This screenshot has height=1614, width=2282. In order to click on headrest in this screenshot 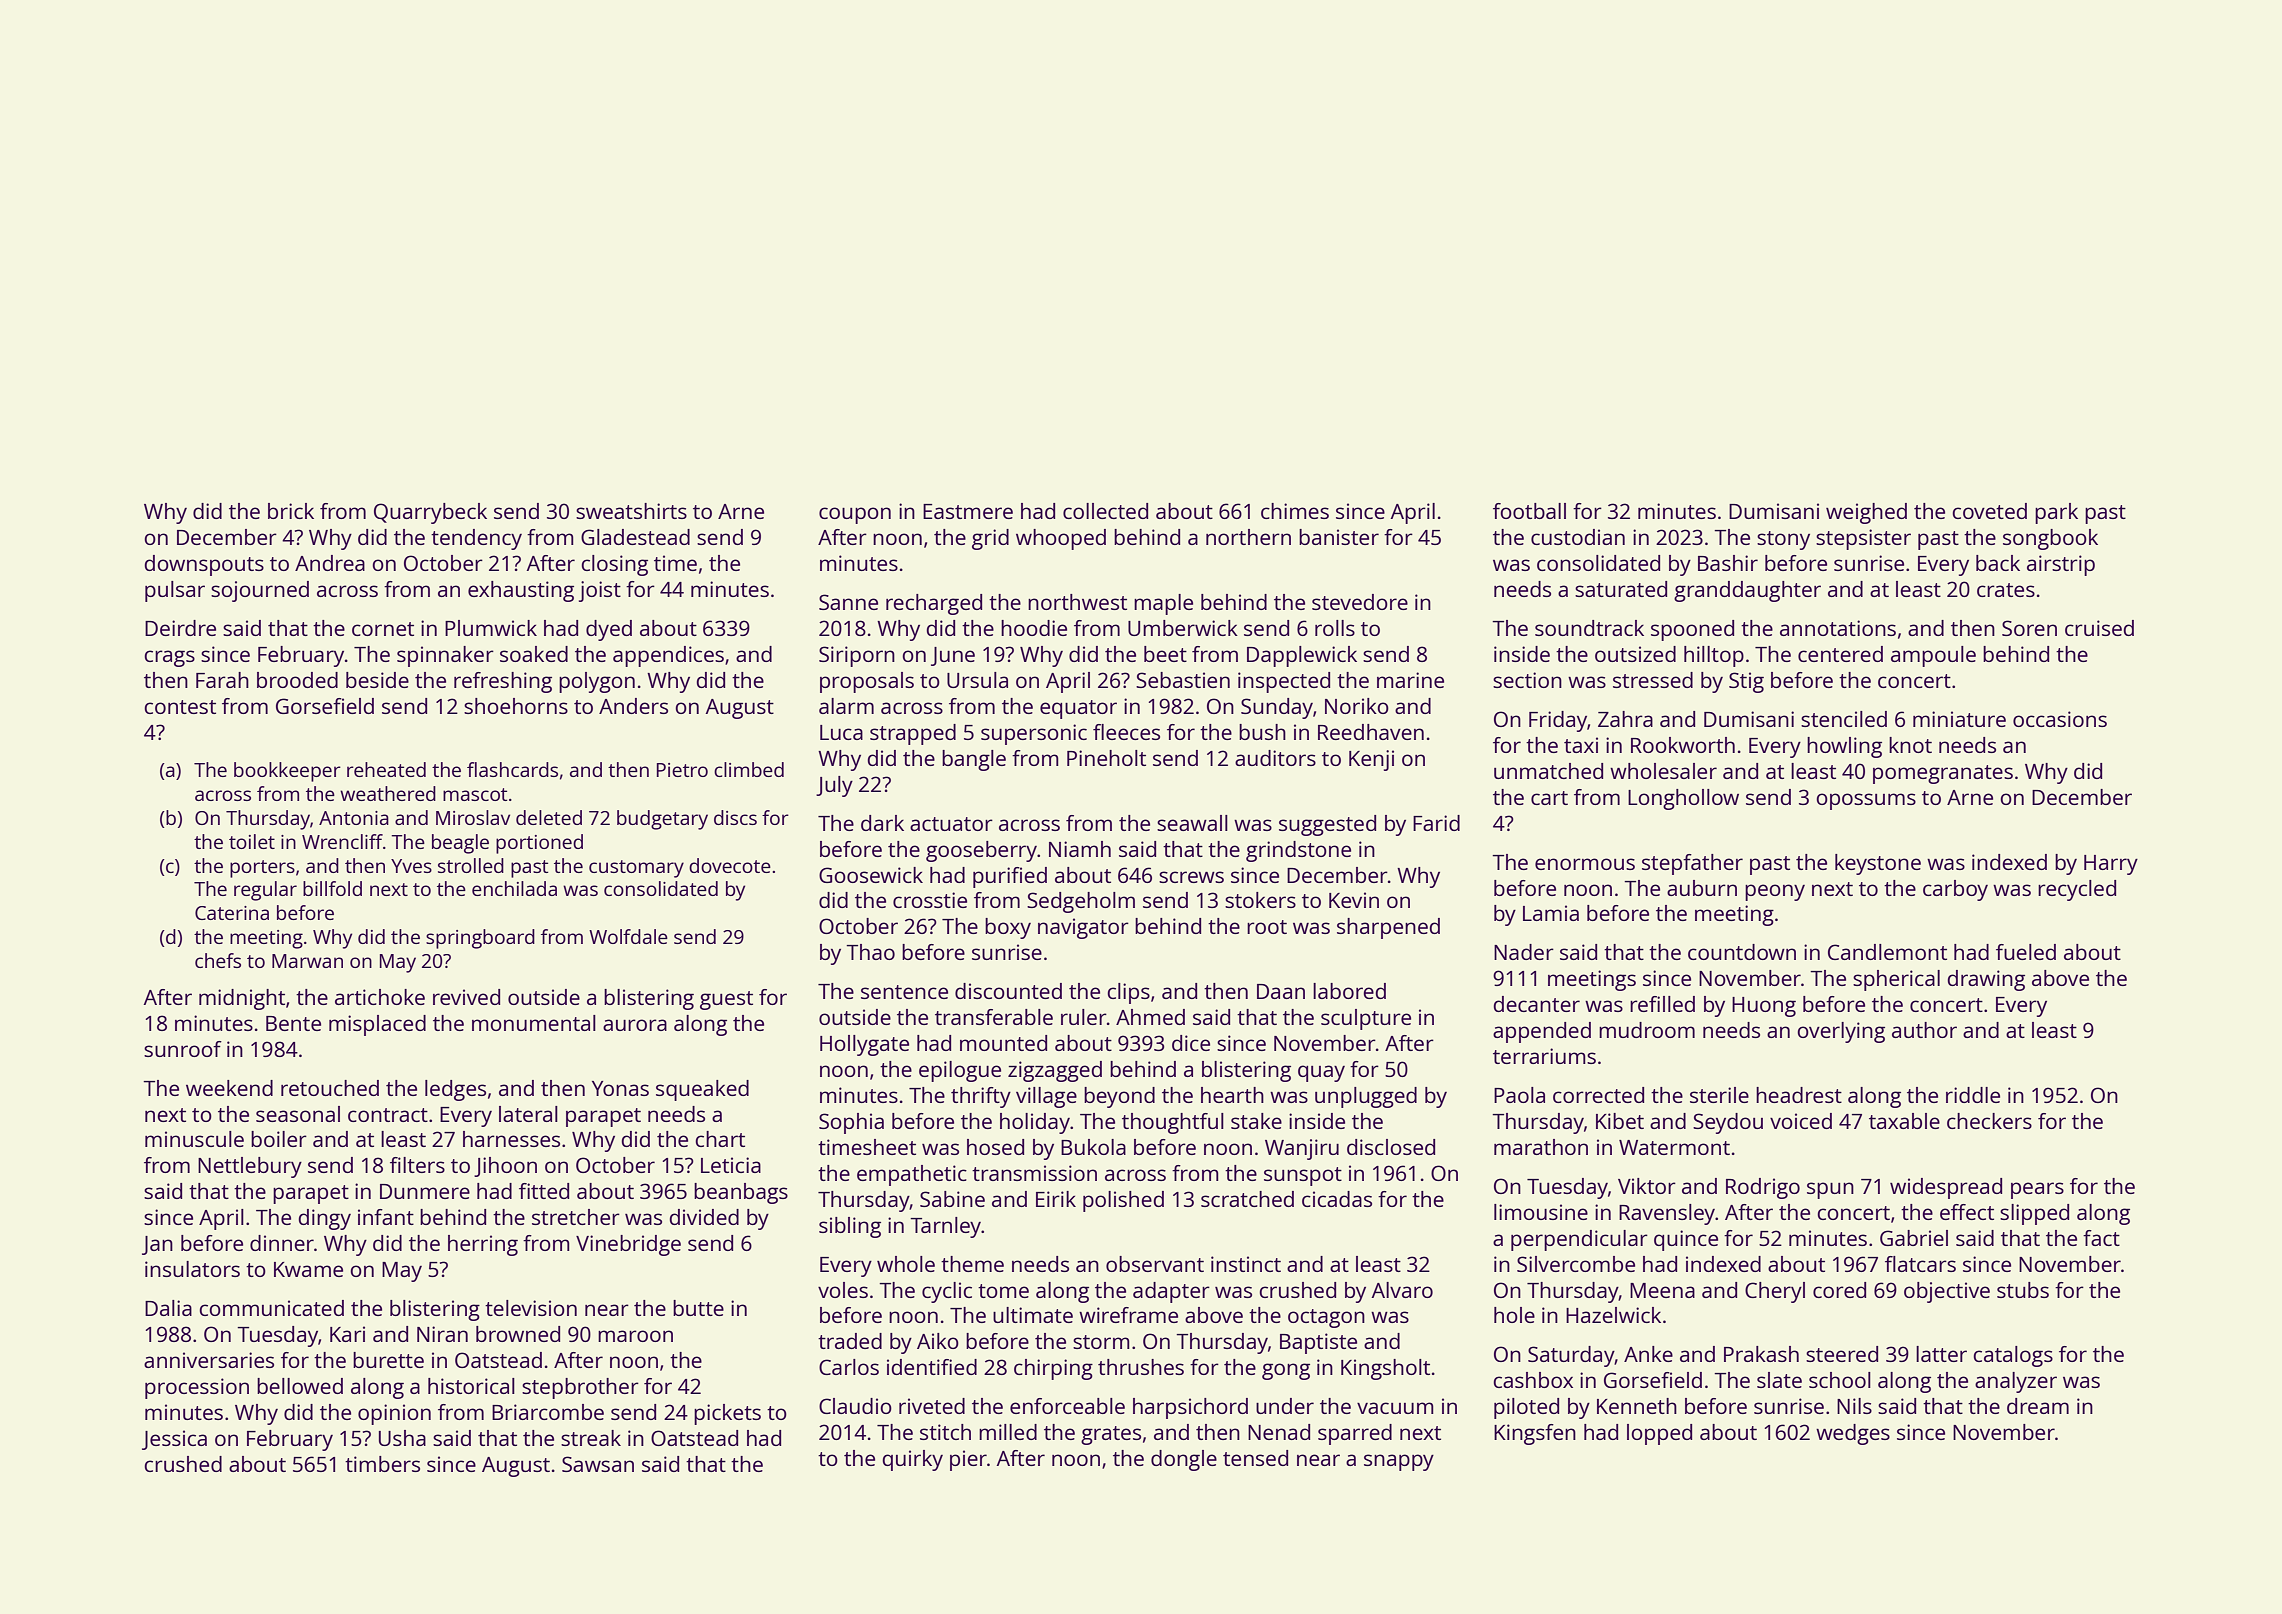, I will do `click(1799, 1095)`.
